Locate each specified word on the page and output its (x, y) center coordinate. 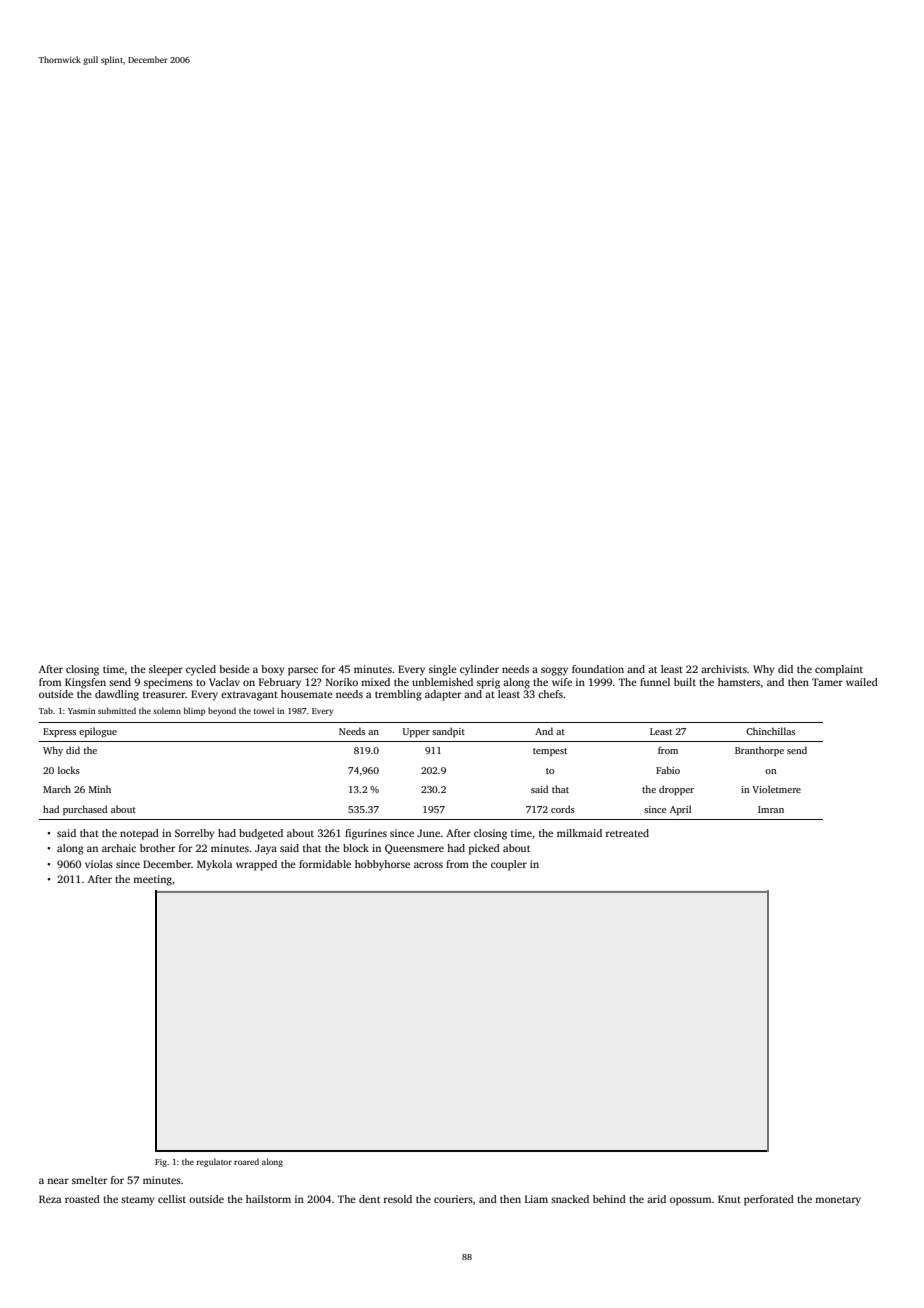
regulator (214, 1162)
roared (246, 1161)
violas (99, 864)
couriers (453, 1199)
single (443, 670)
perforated (769, 1200)
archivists (724, 669)
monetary (838, 1201)
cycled (201, 670)
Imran (771, 809)
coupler (509, 865)
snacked (570, 1199)
